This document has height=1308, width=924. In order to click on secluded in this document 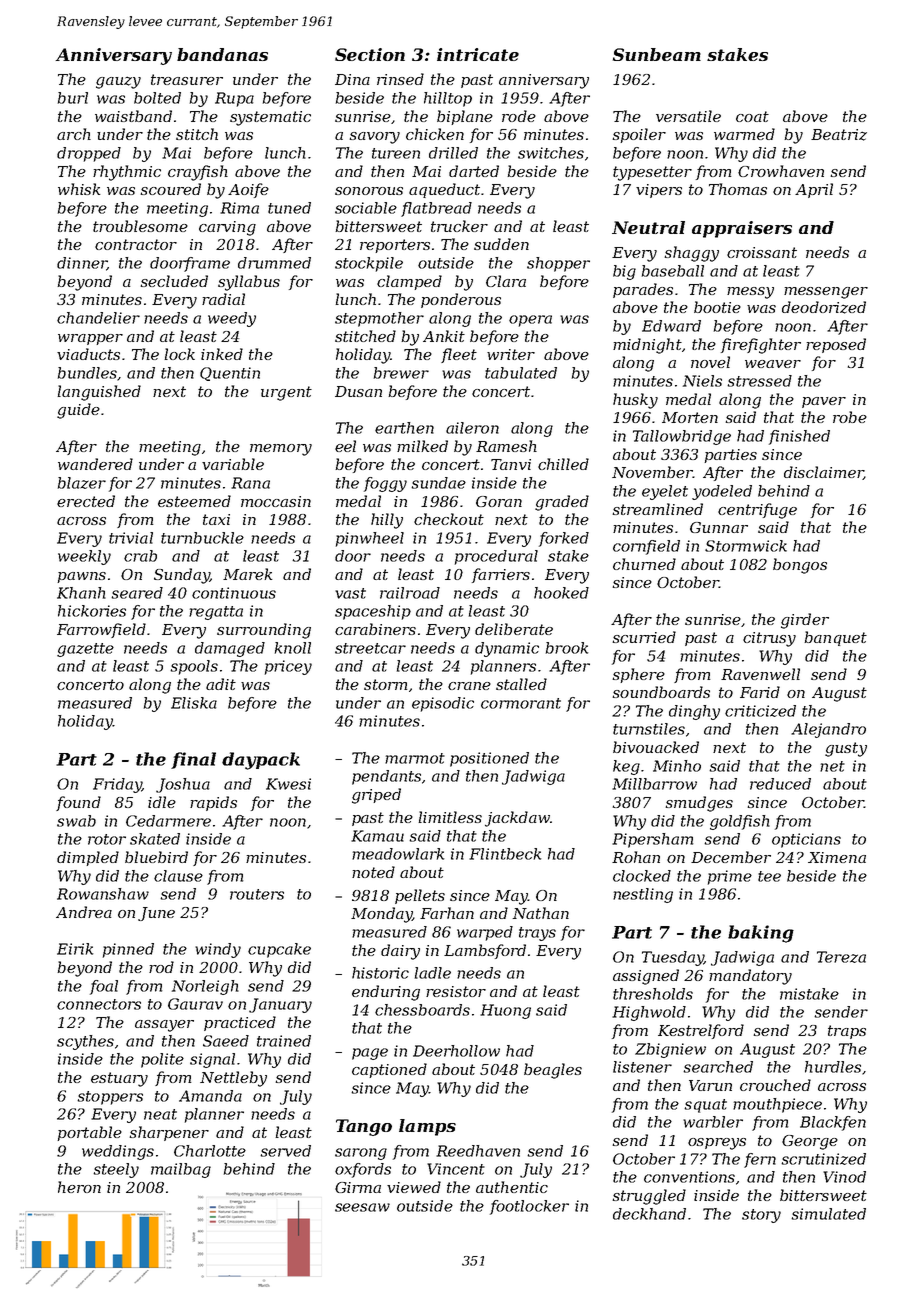, I will do `click(174, 281)`.
